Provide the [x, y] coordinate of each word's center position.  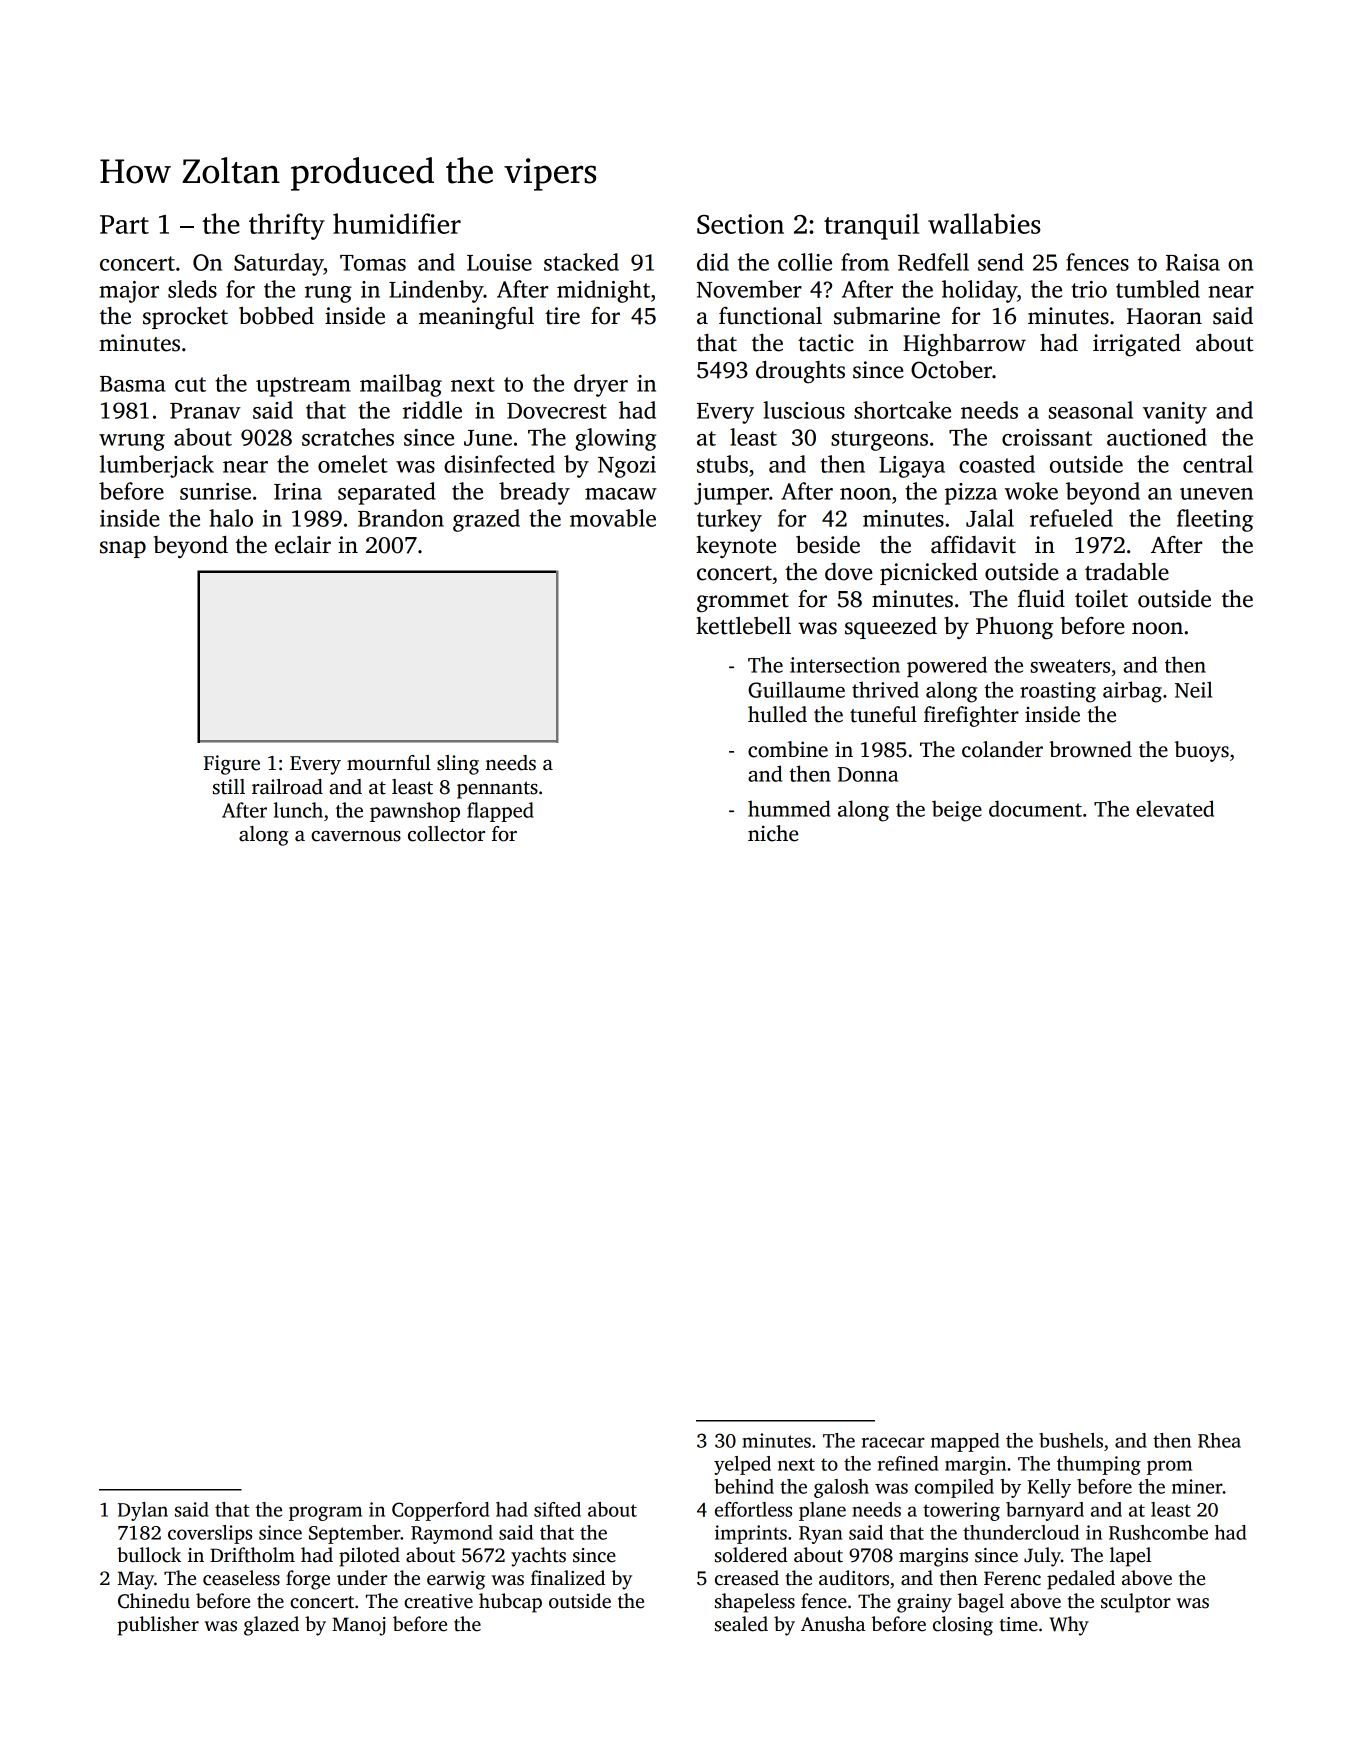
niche [773, 833]
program [325, 1513]
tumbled [1158, 289]
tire [562, 316]
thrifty [287, 226]
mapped [965, 1442]
